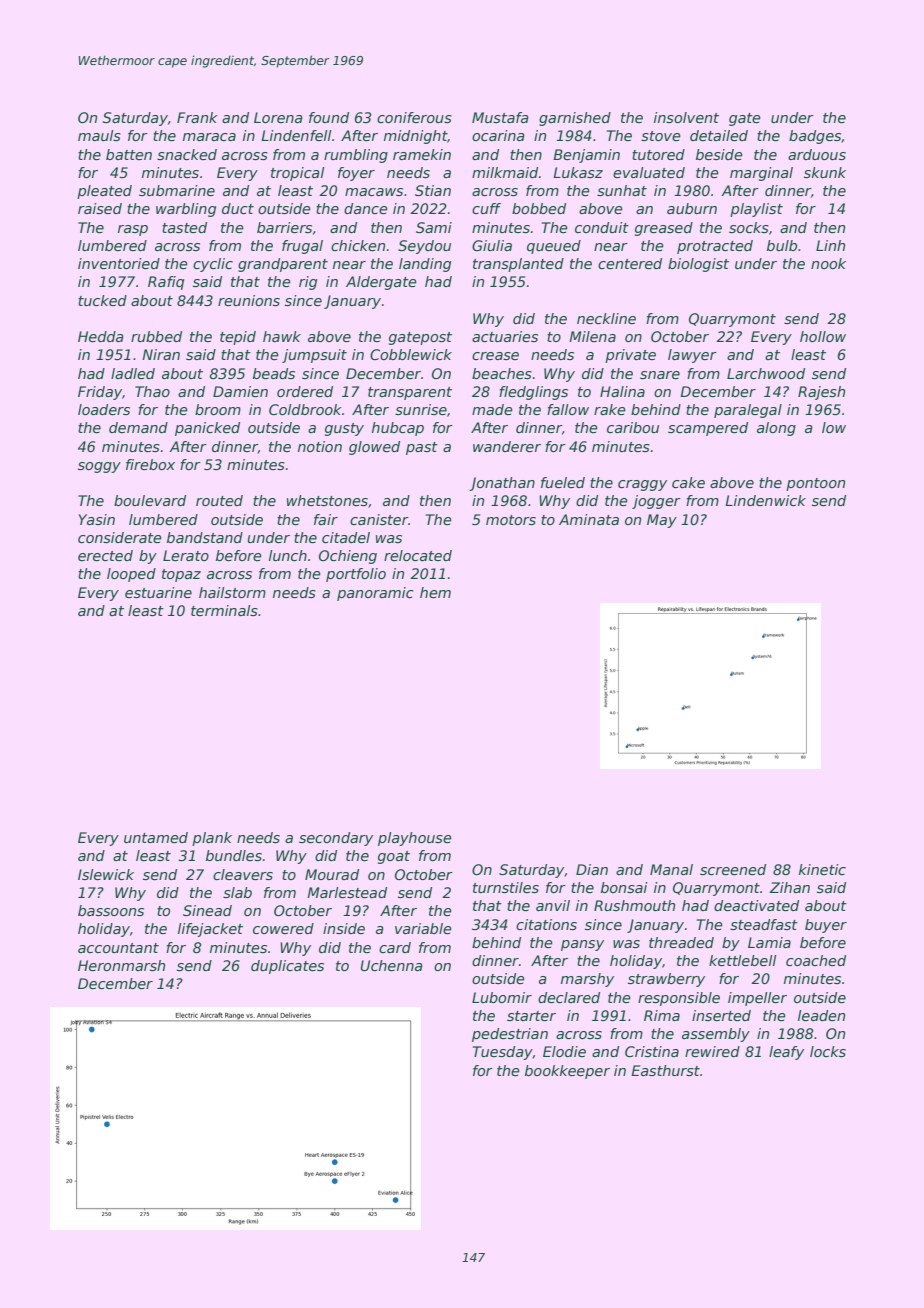  Describe the element at coordinates (671, 869) in the page. I see `Manal` at that location.
